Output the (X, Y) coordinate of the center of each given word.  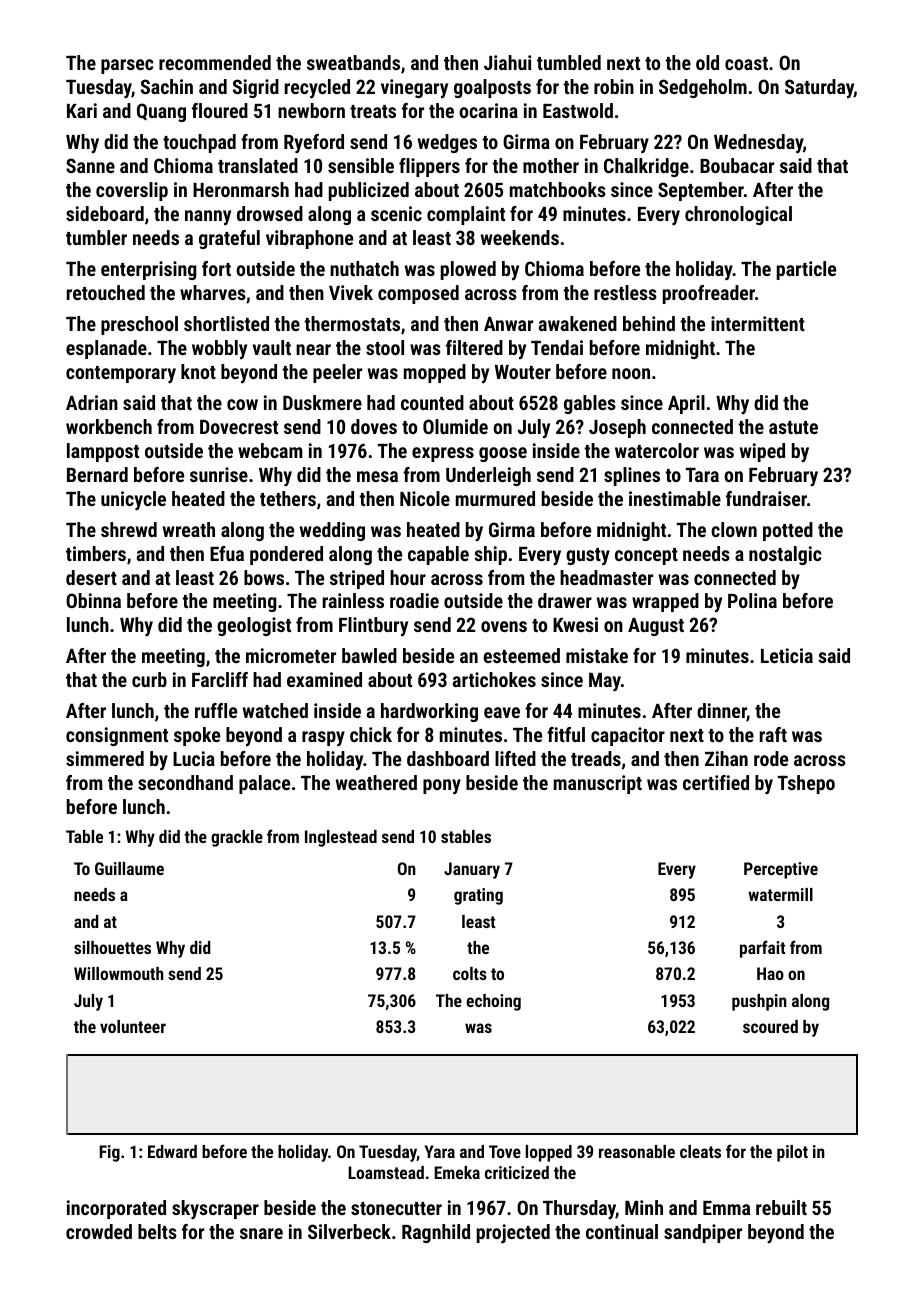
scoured (770, 1026)
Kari (82, 110)
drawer (565, 600)
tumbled (569, 62)
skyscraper (215, 1209)
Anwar (508, 323)
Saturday (819, 88)
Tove (505, 1151)
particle (806, 270)
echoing (493, 1002)
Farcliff (220, 679)
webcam (270, 450)
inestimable (675, 498)
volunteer (133, 1026)
